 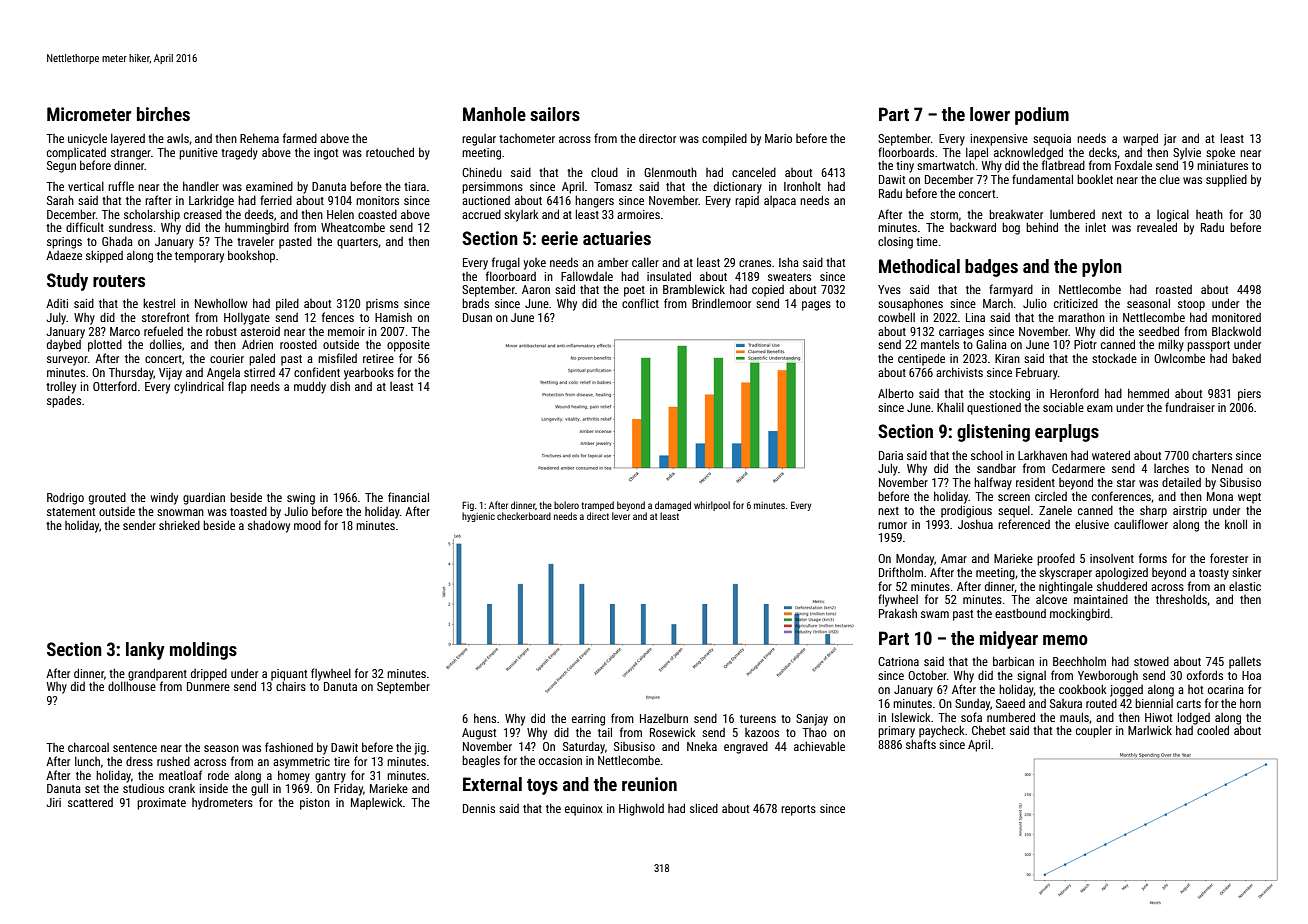 What do you see at coordinates (408, 346) in the screenshot?
I see `opposite` at bounding box center [408, 346].
